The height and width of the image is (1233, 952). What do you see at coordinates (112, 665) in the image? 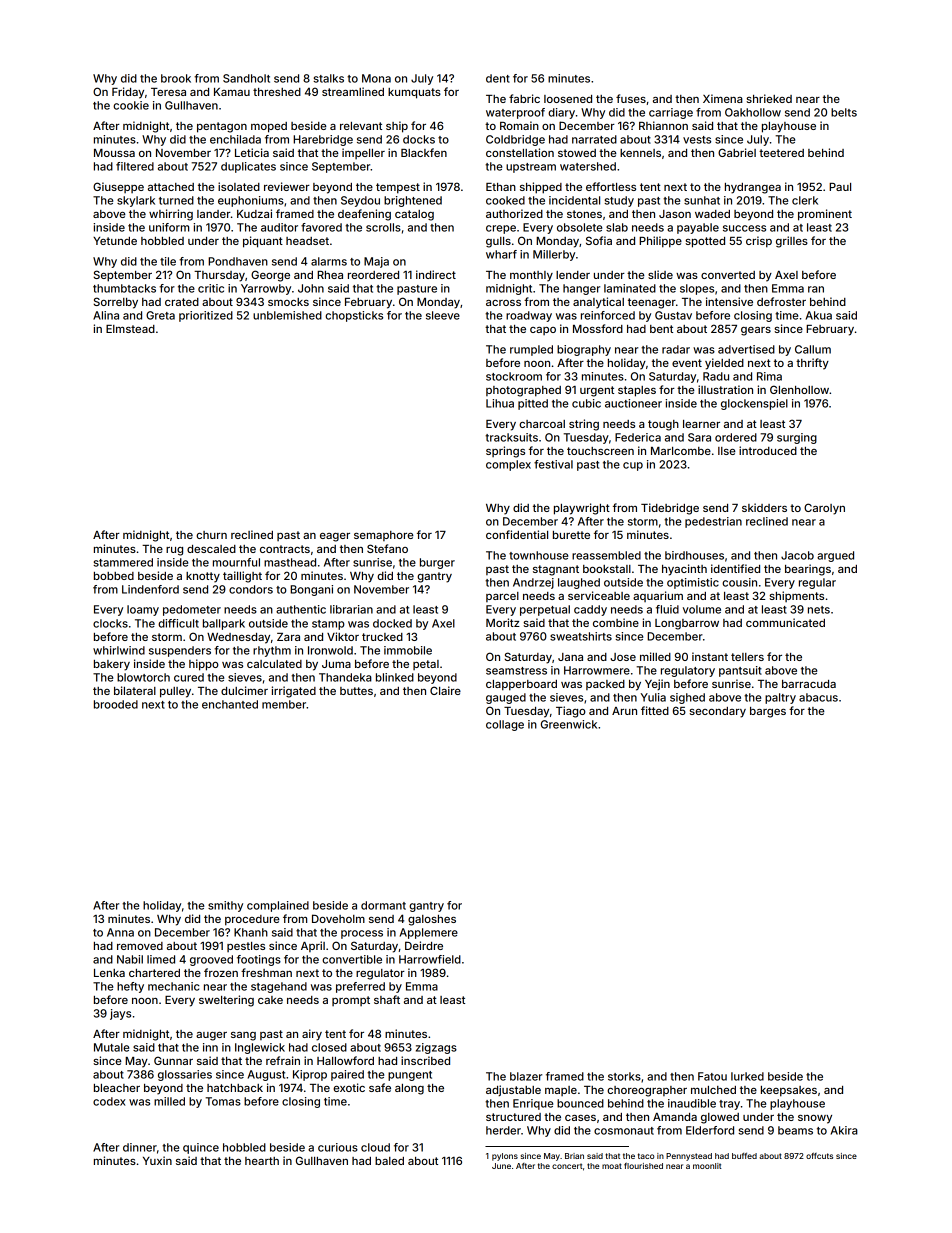
I see `bakery` at bounding box center [112, 665].
